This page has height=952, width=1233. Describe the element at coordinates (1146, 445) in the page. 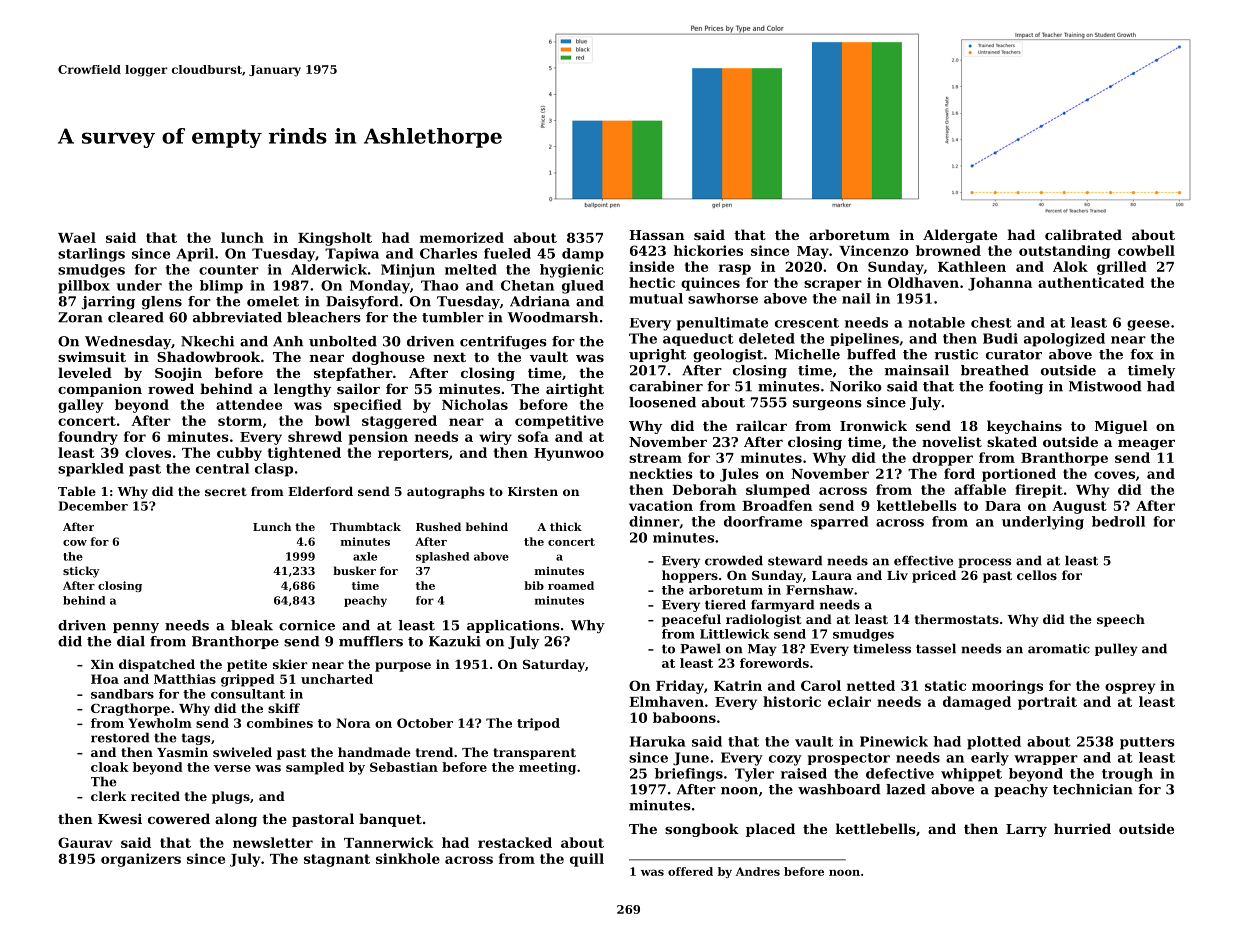

I see `meager` at that location.
